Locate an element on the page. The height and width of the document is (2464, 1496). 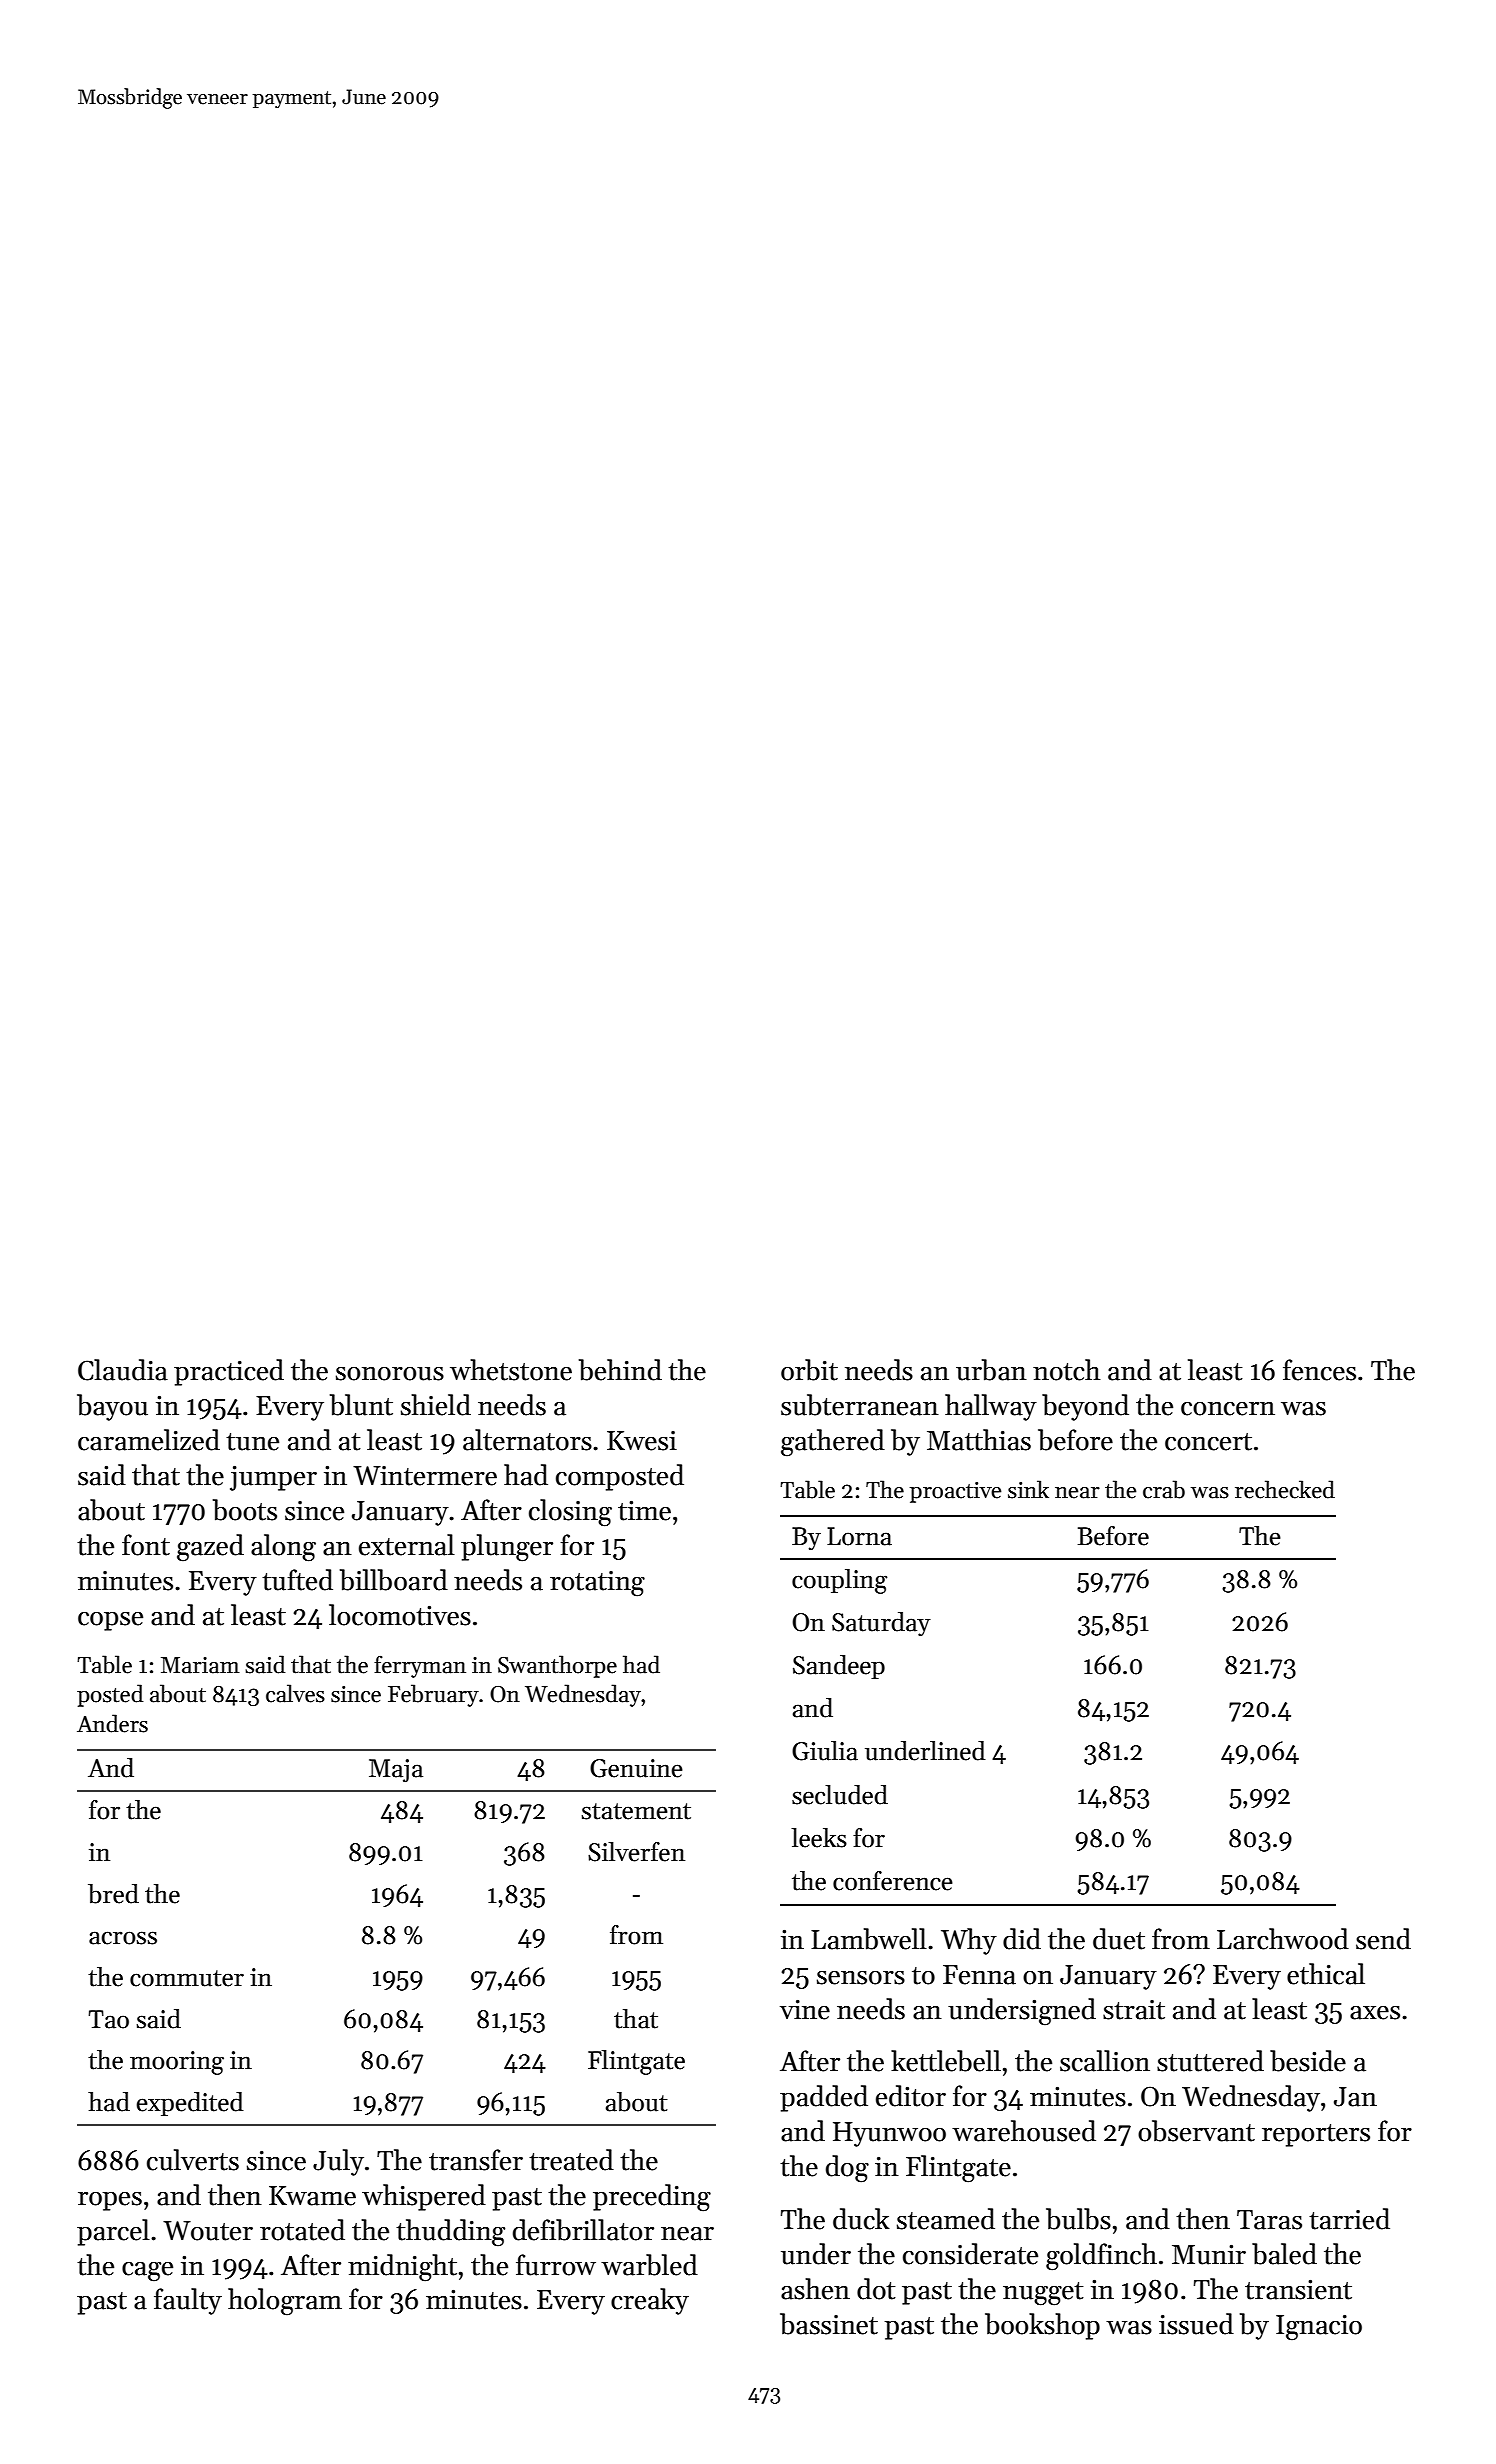
gazed is located at coordinates (210, 1548).
